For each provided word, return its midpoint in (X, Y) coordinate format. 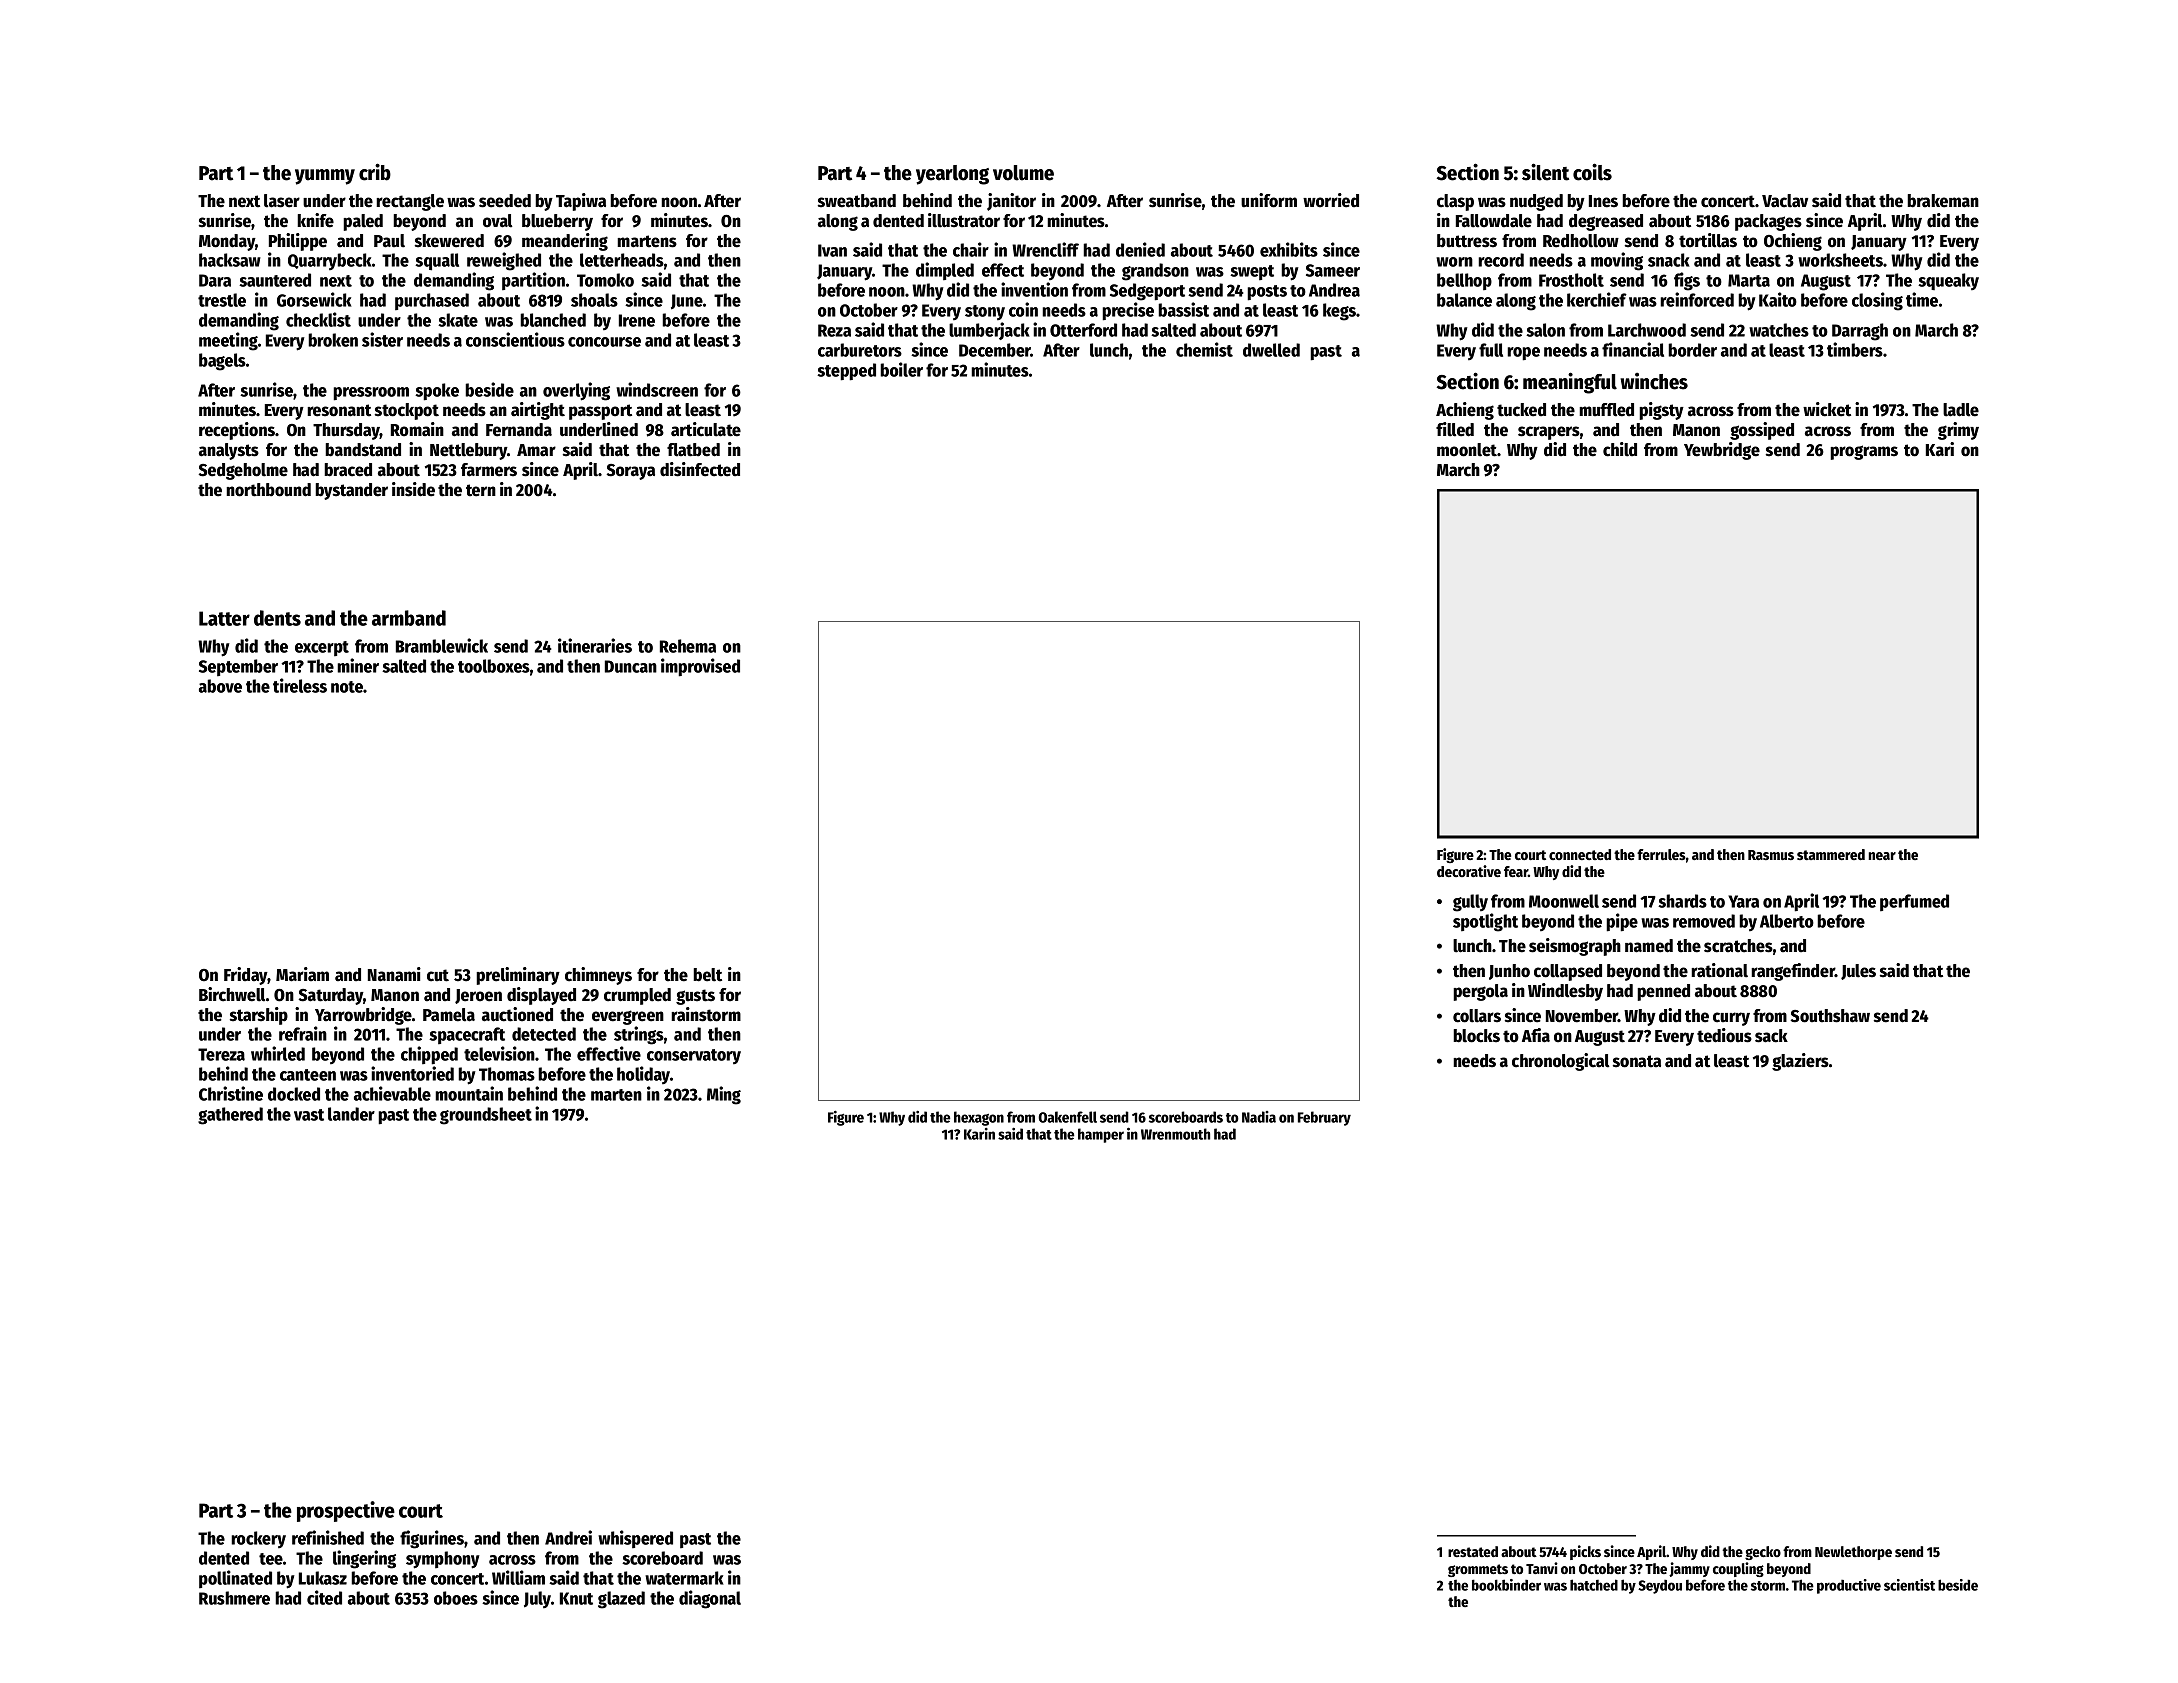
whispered (635, 1539)
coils (1592, 172)
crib (375, 172)
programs (1864, 452)
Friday (246, 976)
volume (1023, 173)
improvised (700, 667)
